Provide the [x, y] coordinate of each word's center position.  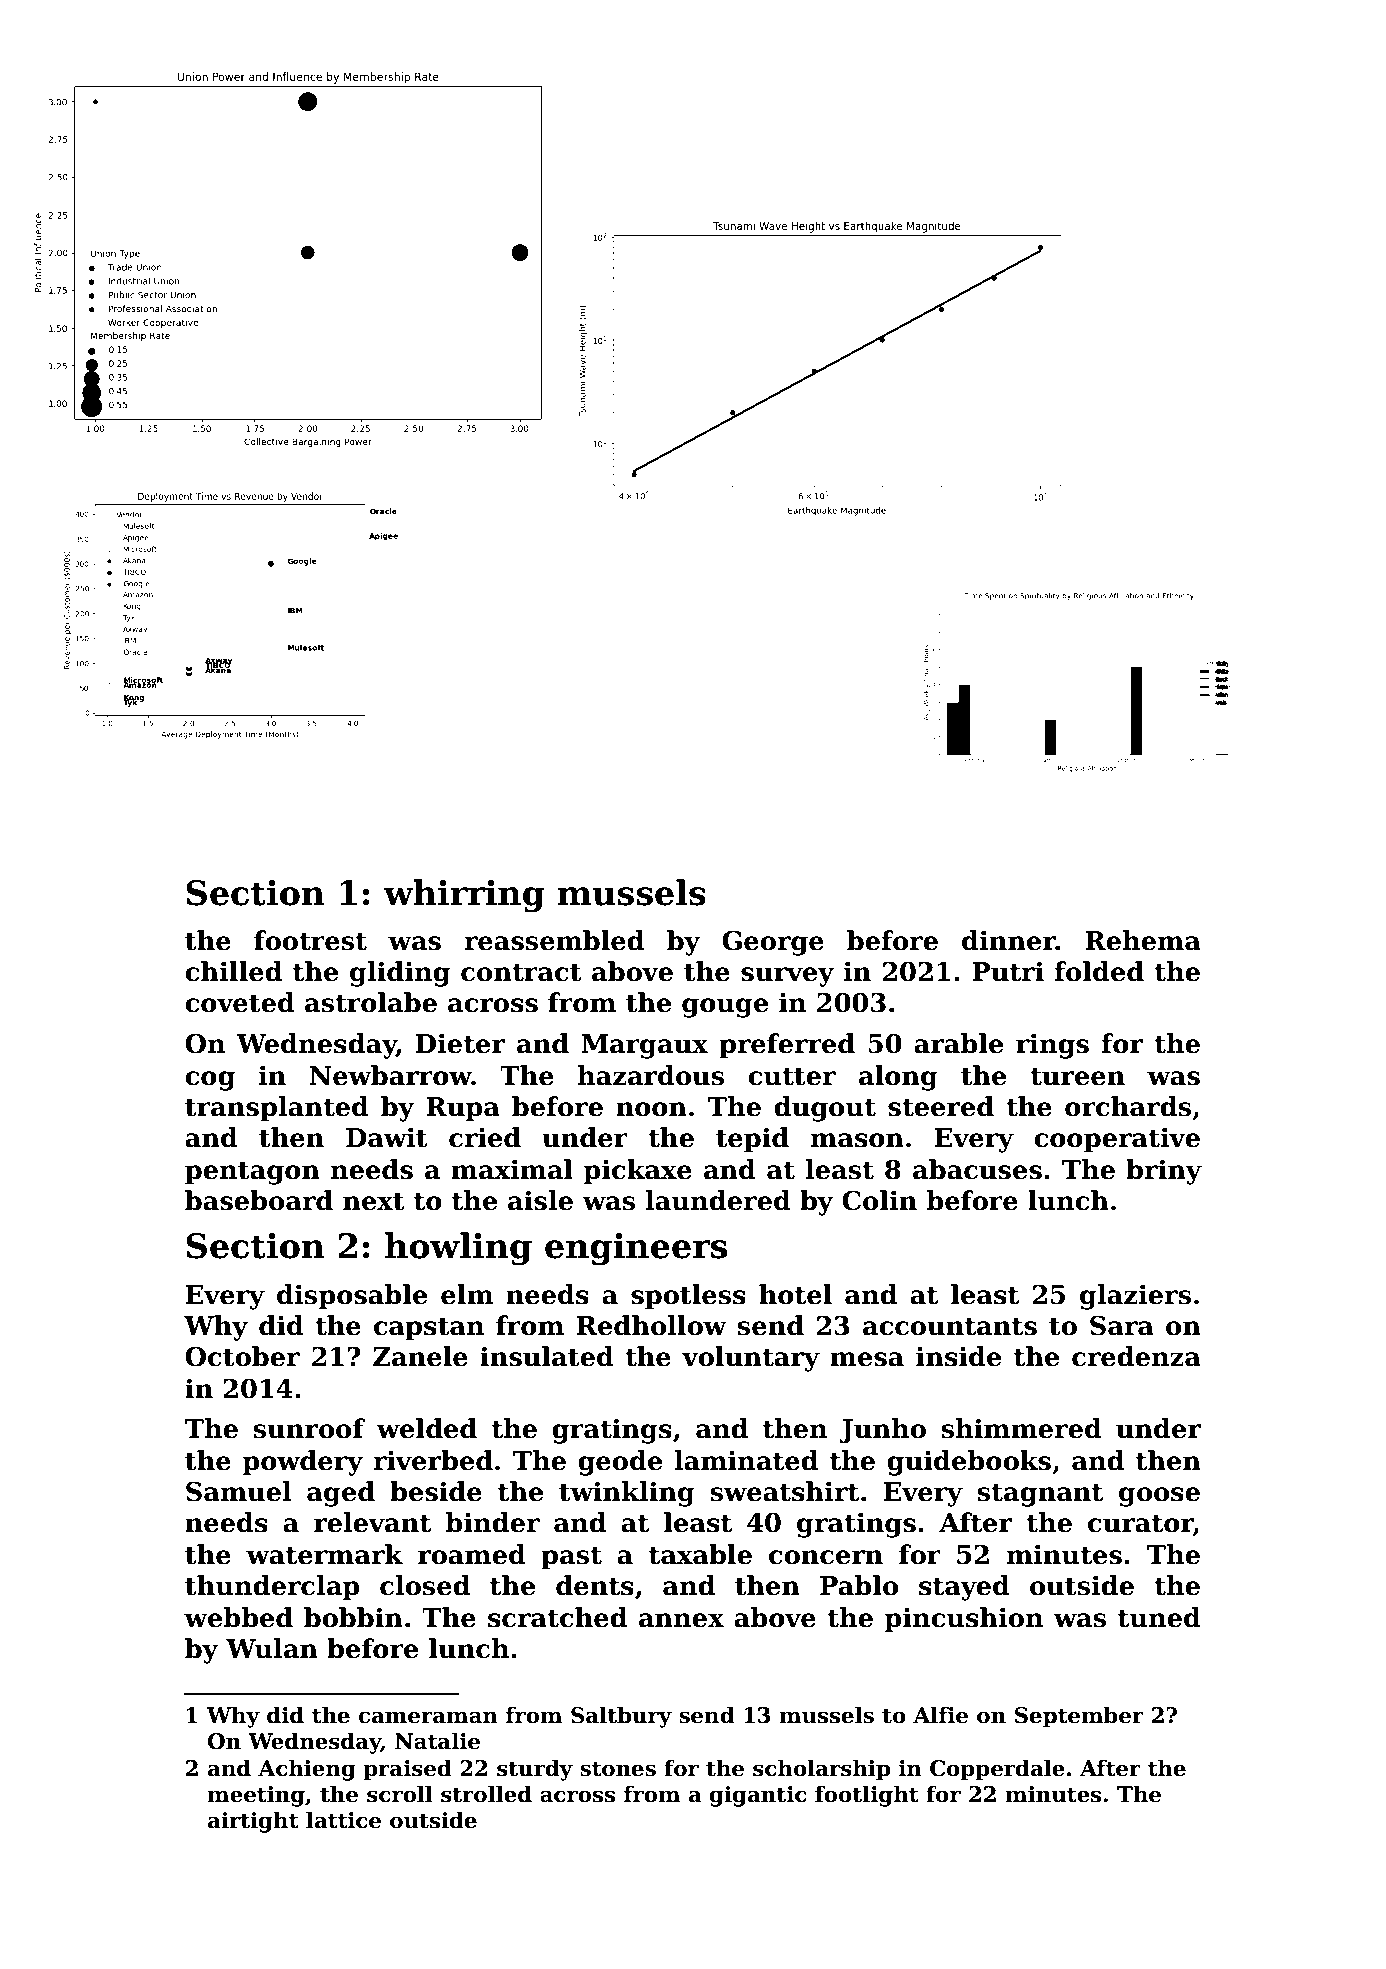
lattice [343, 1820]
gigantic [758, 1796]
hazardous [650, 1075]
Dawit [387, 1138]
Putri [1008, 972]
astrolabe [371, 1002]
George [773, 943]
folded [1099, 971]
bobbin [353, 1617]
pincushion [964, 1620]
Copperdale [997, 1770]
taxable [700, 1554]
